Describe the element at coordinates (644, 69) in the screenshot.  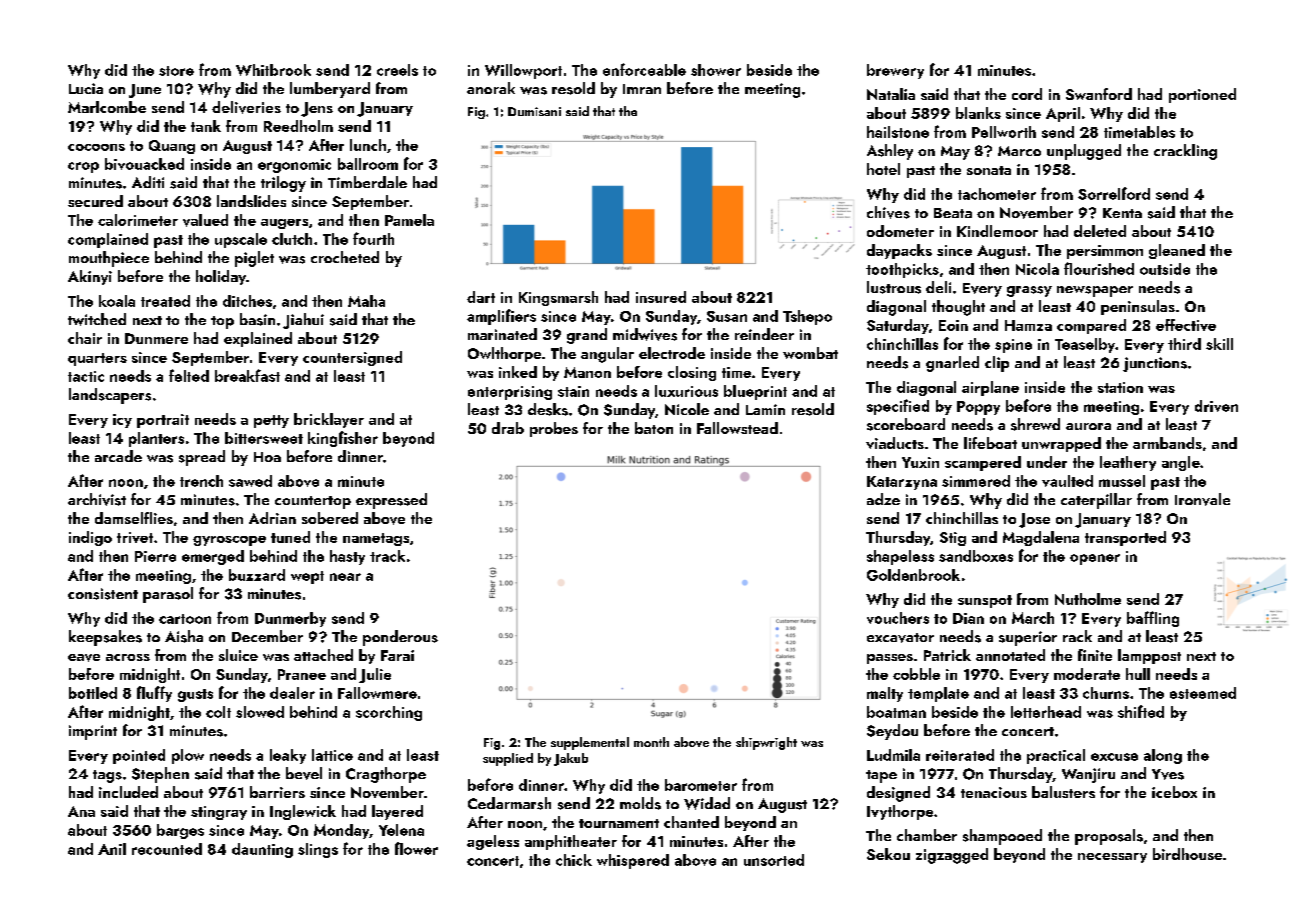
I see `enforceable` at that location.
